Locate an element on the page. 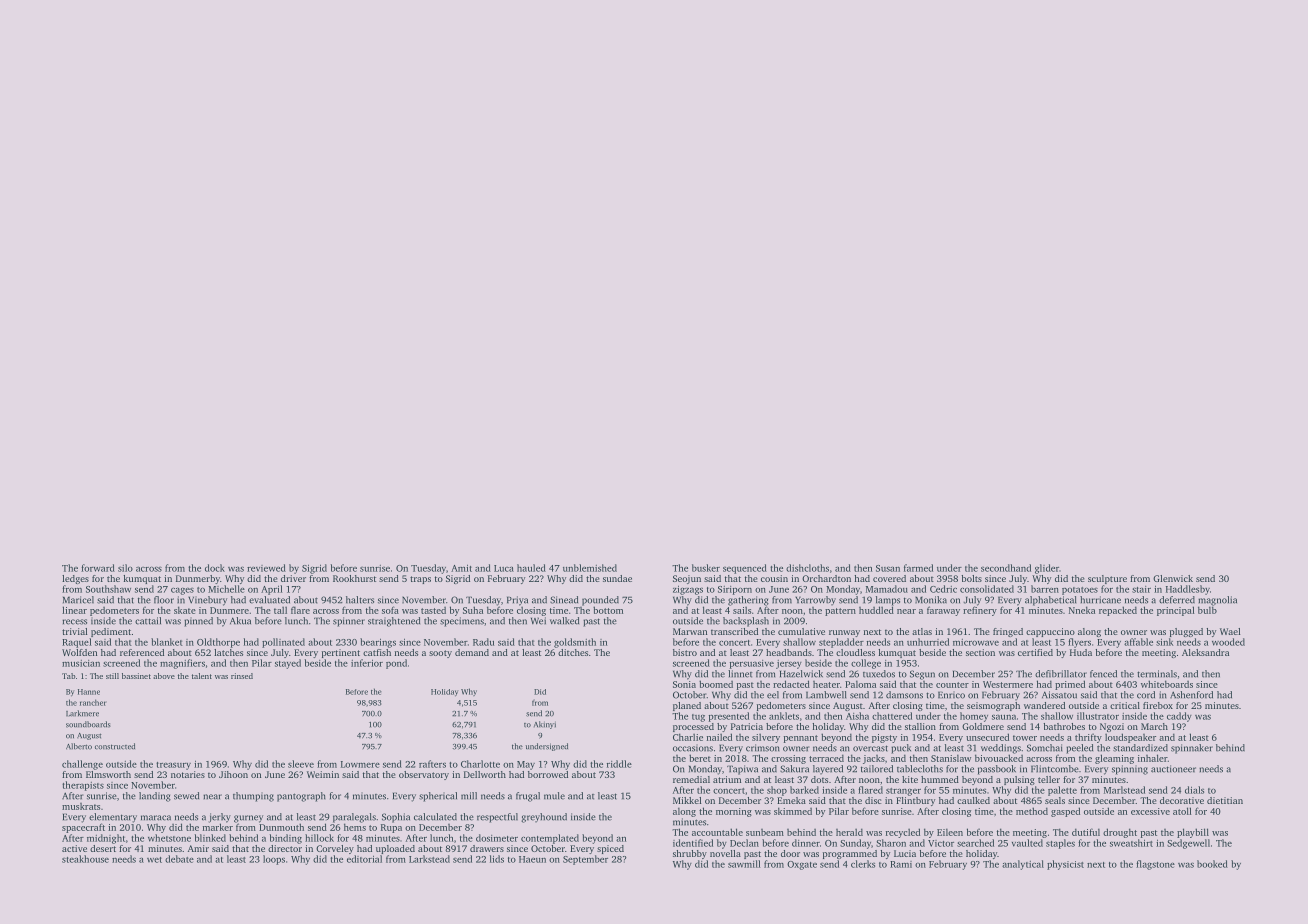  therapists is located at coordinates (83, 786).
